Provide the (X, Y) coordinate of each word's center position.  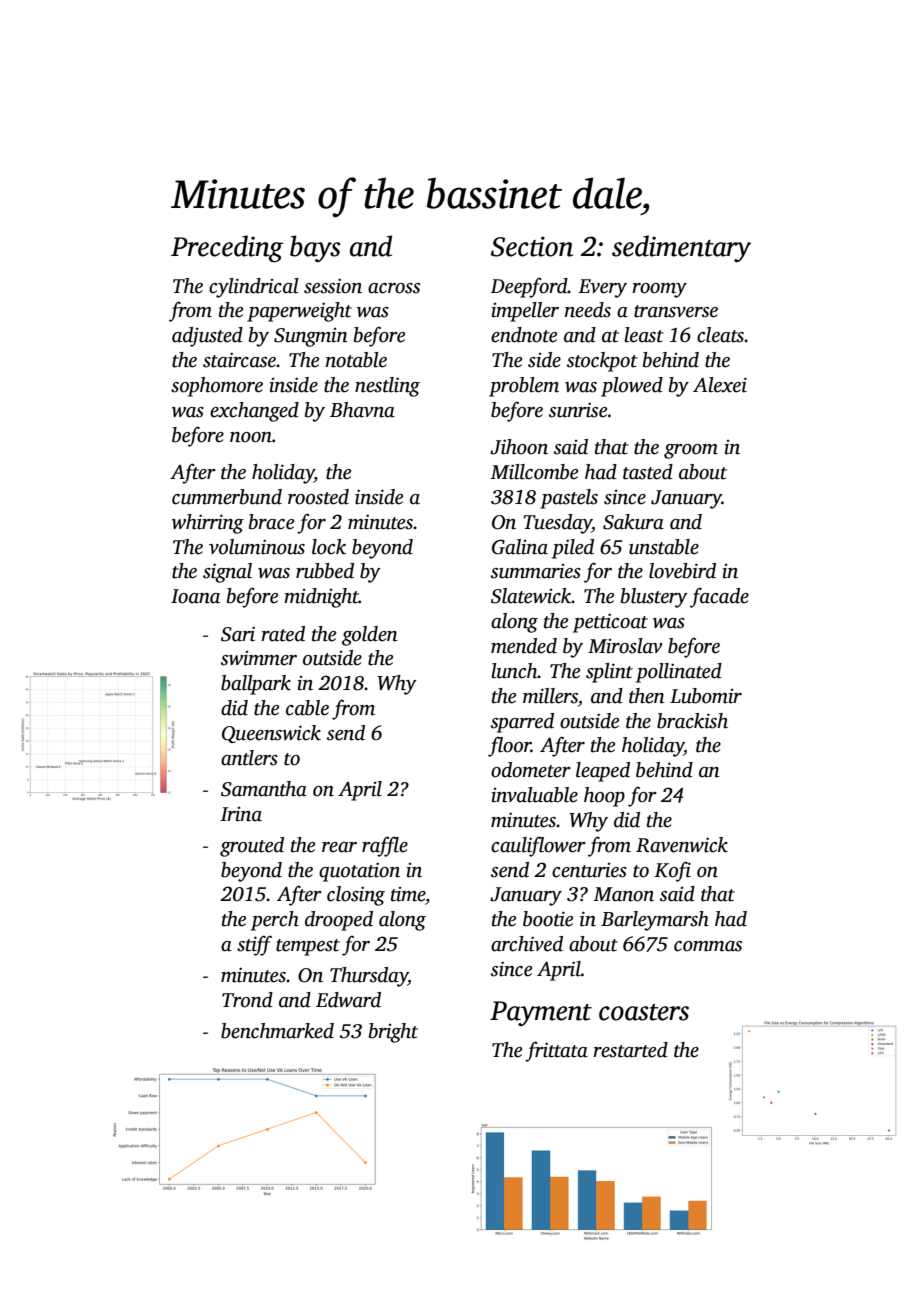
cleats (720, 335)
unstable (664, 547)
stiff (254, 945)
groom (691, 451)
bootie (548, 919)
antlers (249, 758)
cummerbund (227, 497)
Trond (247, 1000)
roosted (318, 497)
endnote (524, 335)
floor (509, 747)
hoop (604, 797)
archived (527, 944)
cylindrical (254, 288)
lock (329, 547)
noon (251, 437)
